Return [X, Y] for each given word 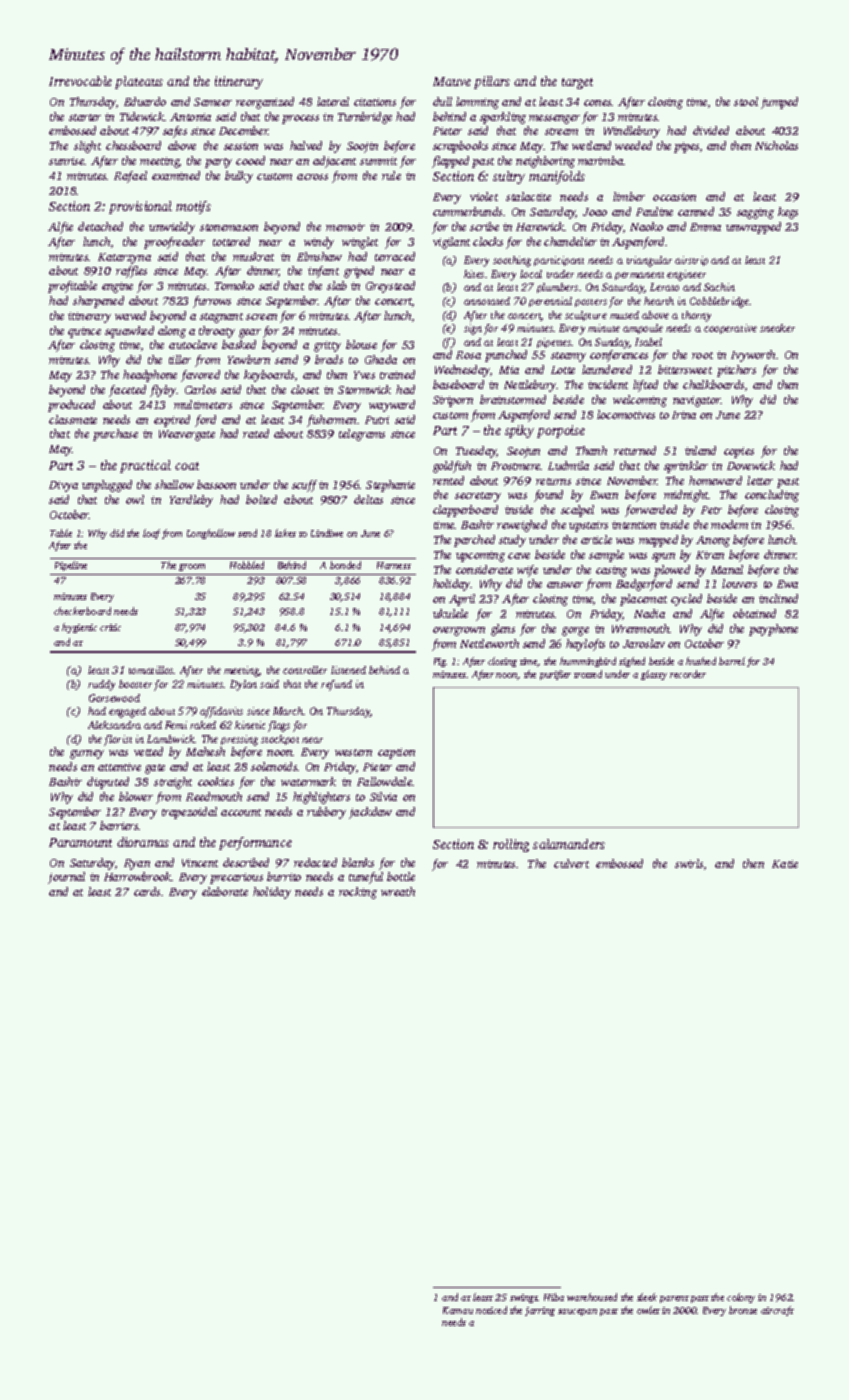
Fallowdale [384, 781]
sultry [509, 177]
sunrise [67, 161]
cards [147, 891]
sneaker [777, 328]
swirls [689, 863]
